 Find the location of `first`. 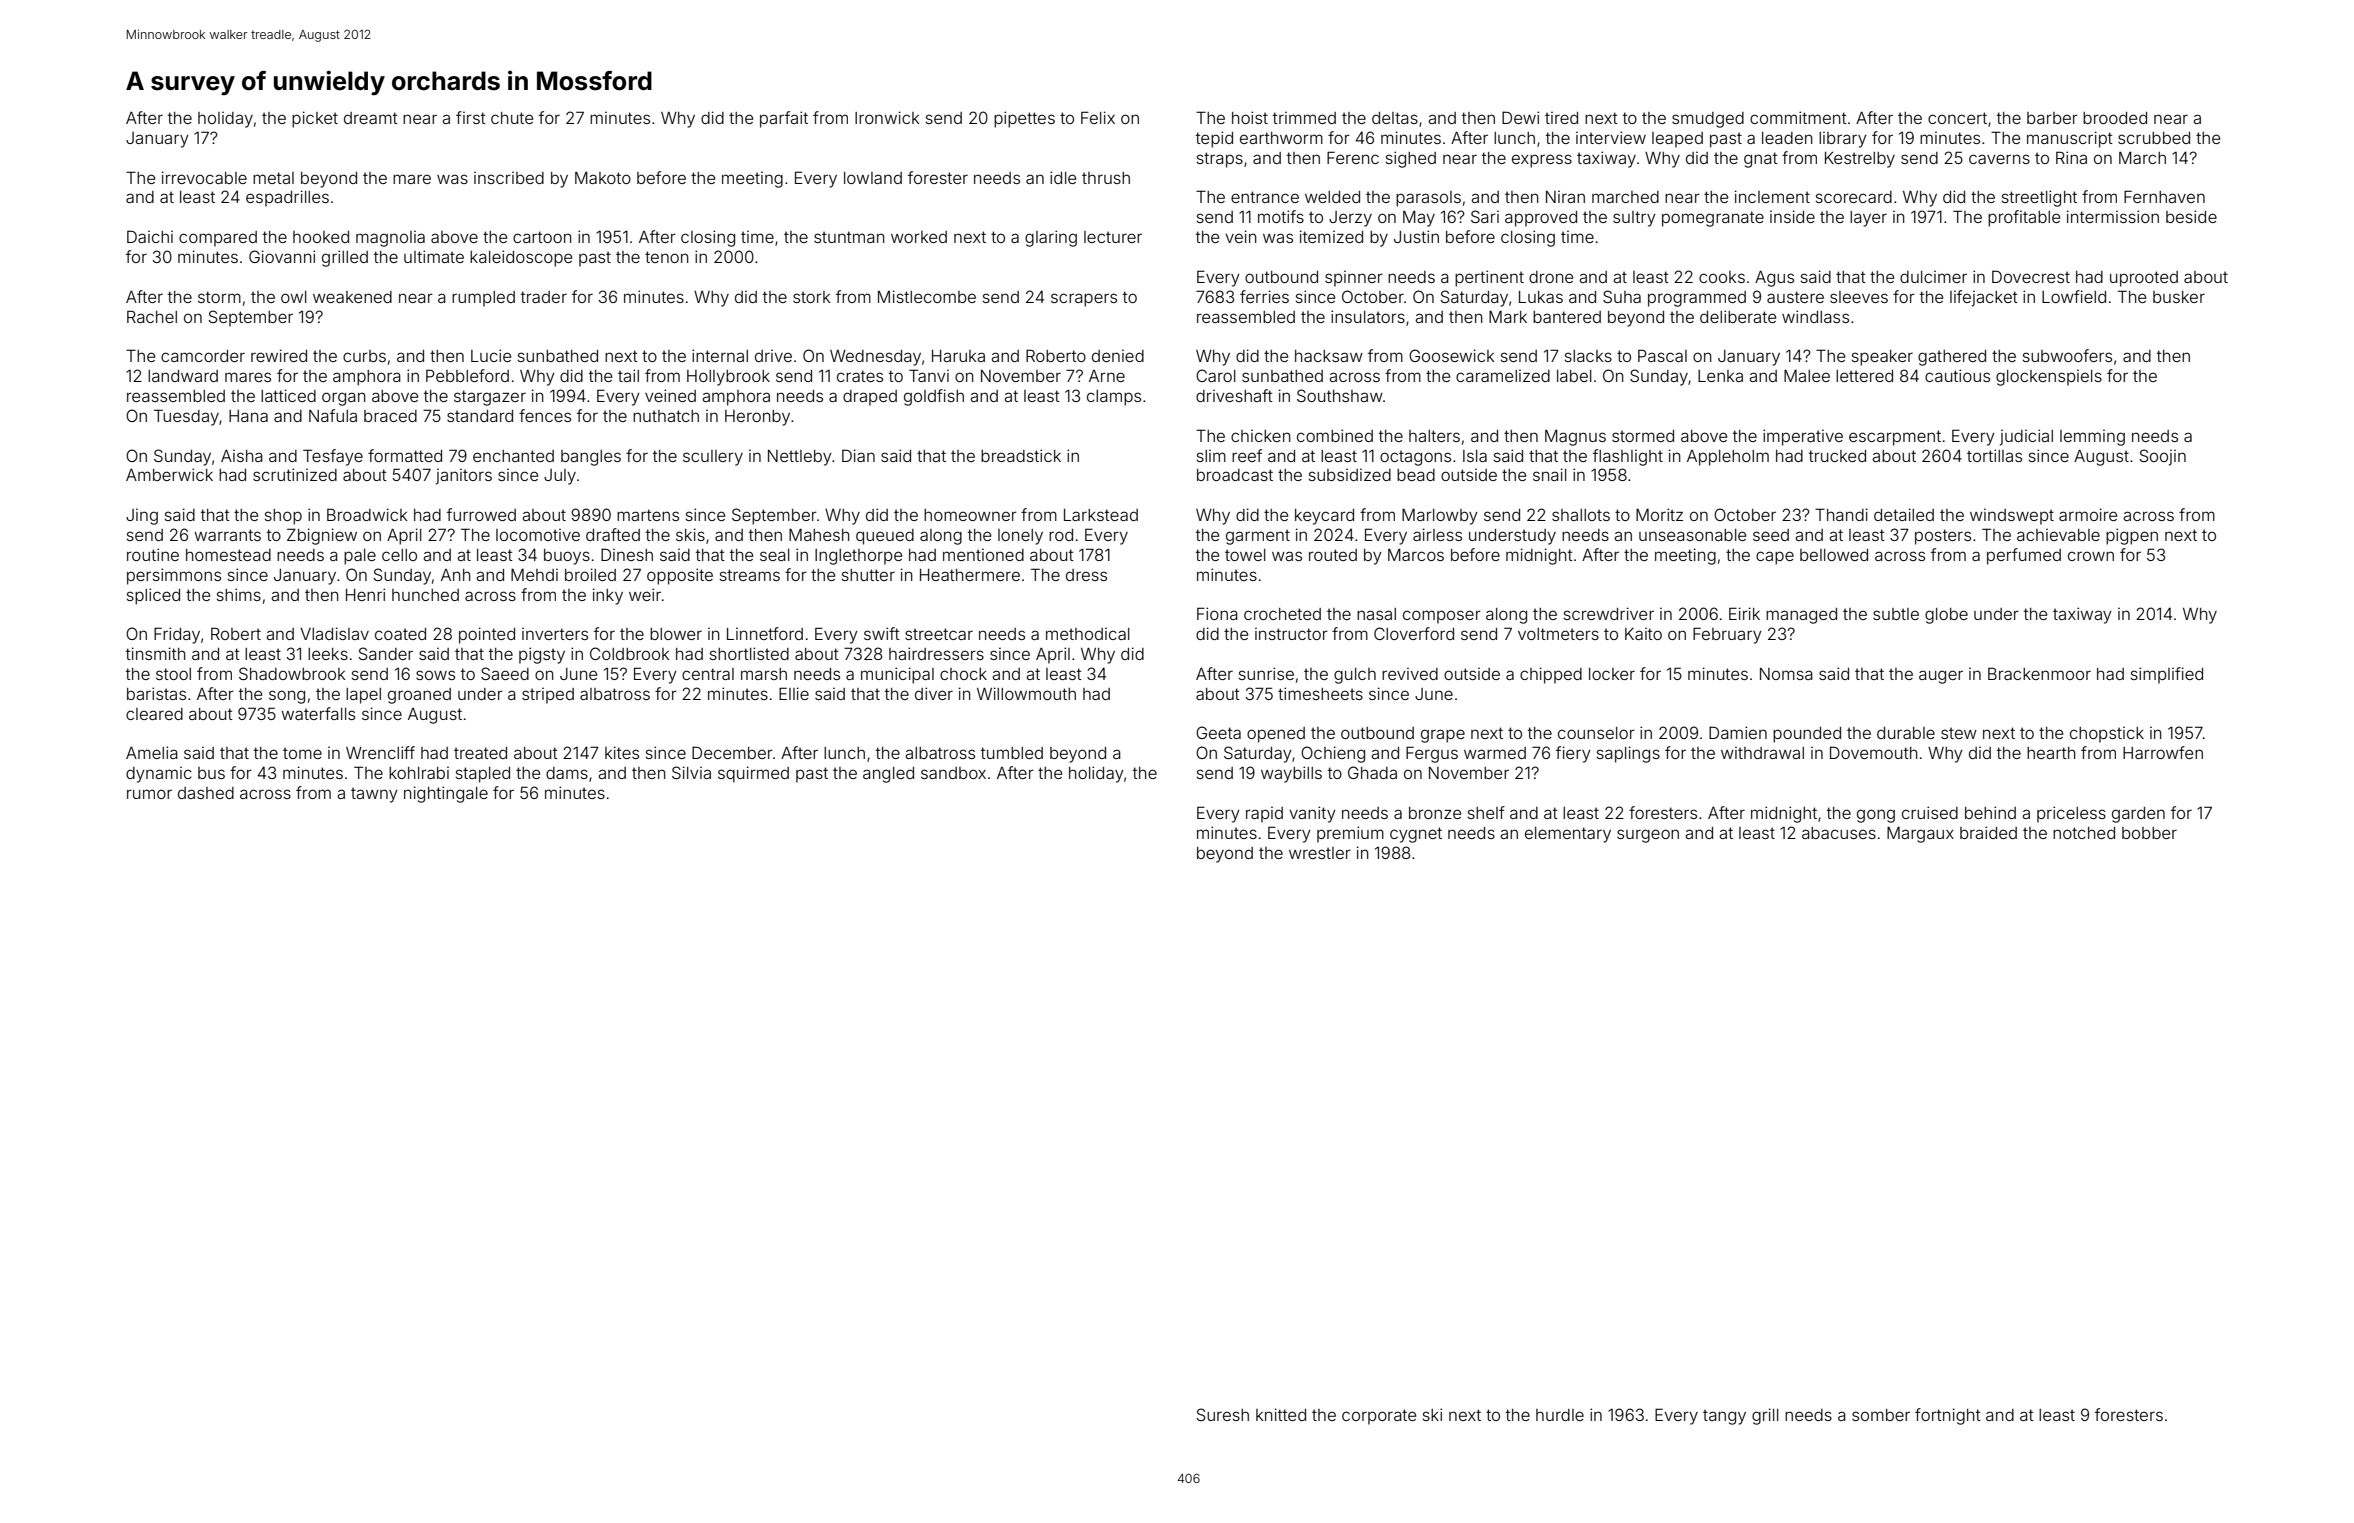

first is located at coordinates (471, 117).
